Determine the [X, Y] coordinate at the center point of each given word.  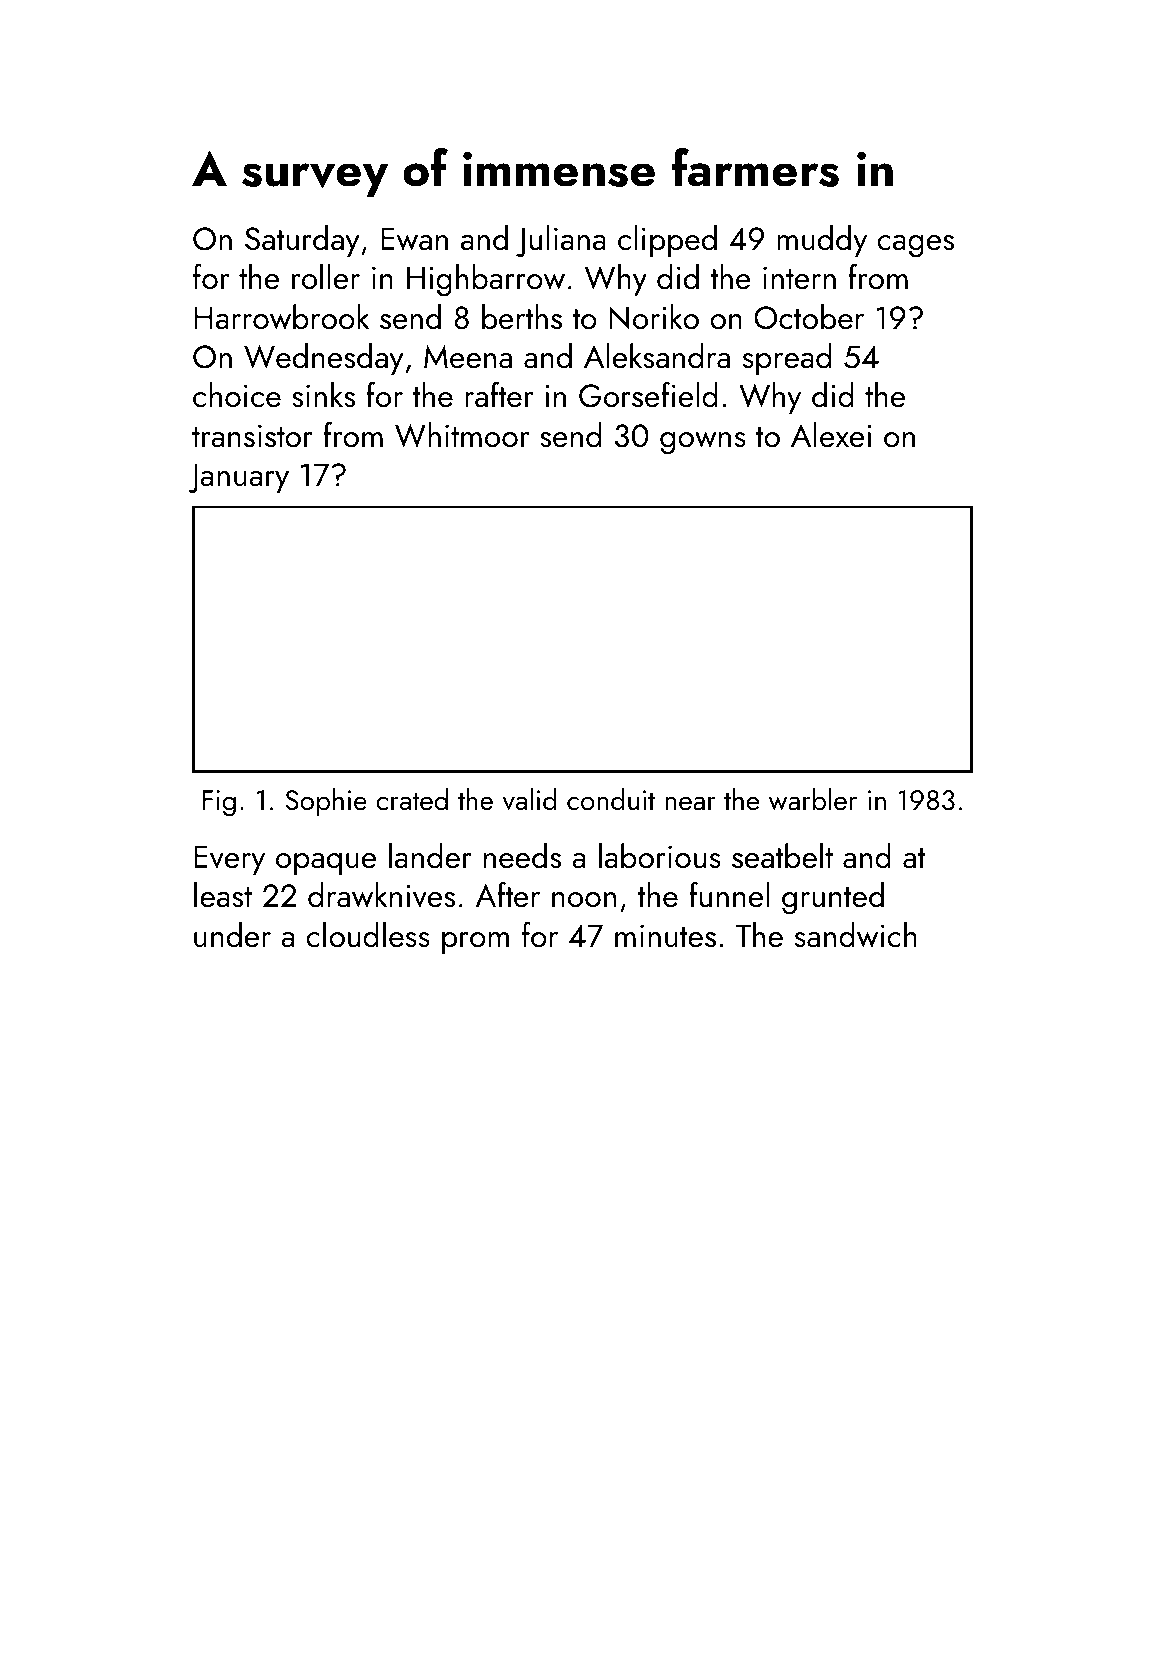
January [238, 478]
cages [915, 246]
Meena [468, 357]
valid [529, 799]
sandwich [856, 935]
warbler [813, 799]
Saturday [302, 241]
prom [475, 943]
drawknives [381, 895]
